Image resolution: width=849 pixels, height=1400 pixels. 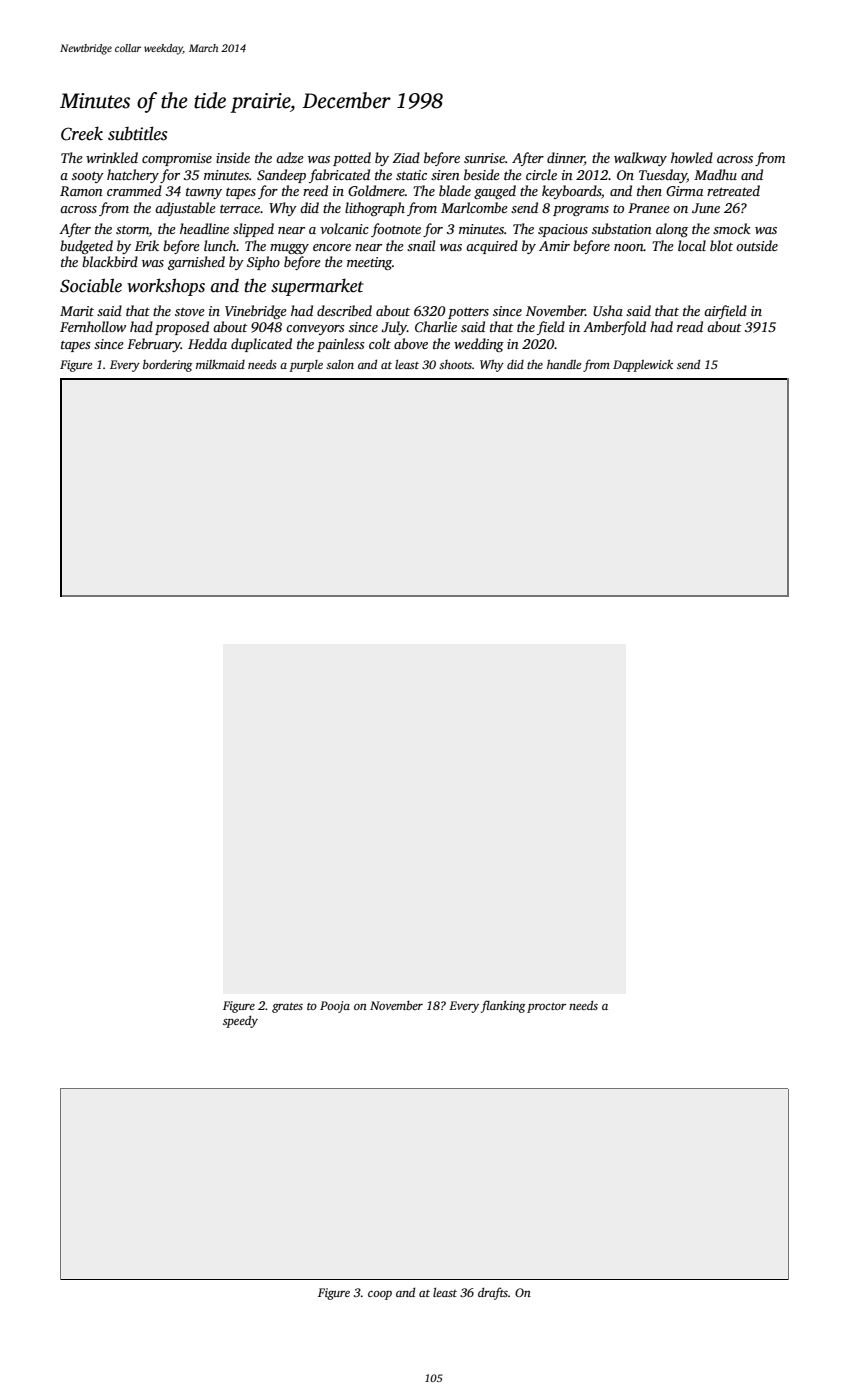 What do you see at coordinates (715, 174) in the document?
I see `Madhu` at bounding box center [715, 174].
